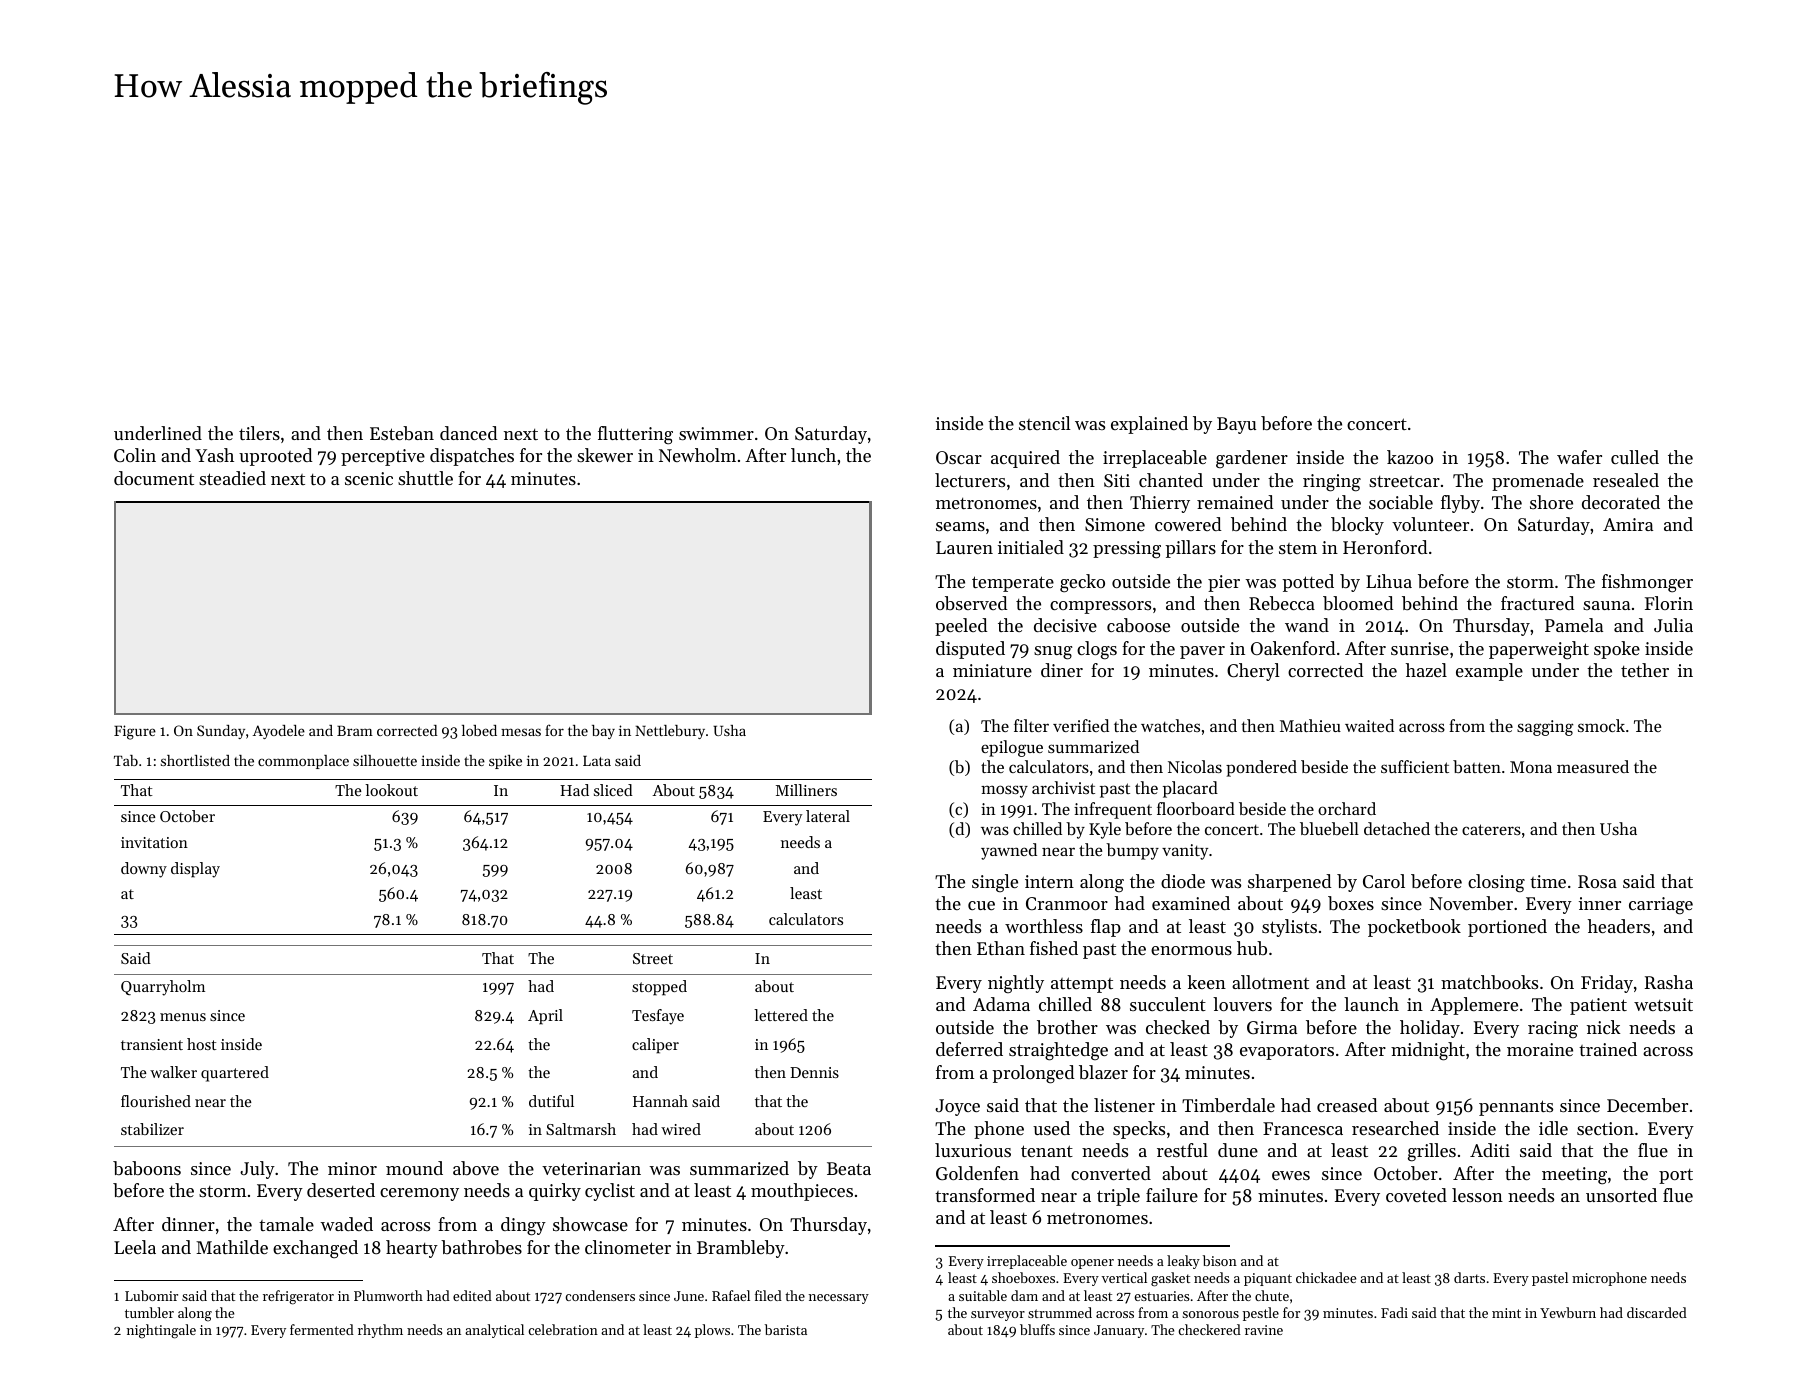 The width and height of the page is (1807, 1396). What do you see at coordinates (659, 988) in the page?
I see `stopped` at bounding box center [659, 988].
